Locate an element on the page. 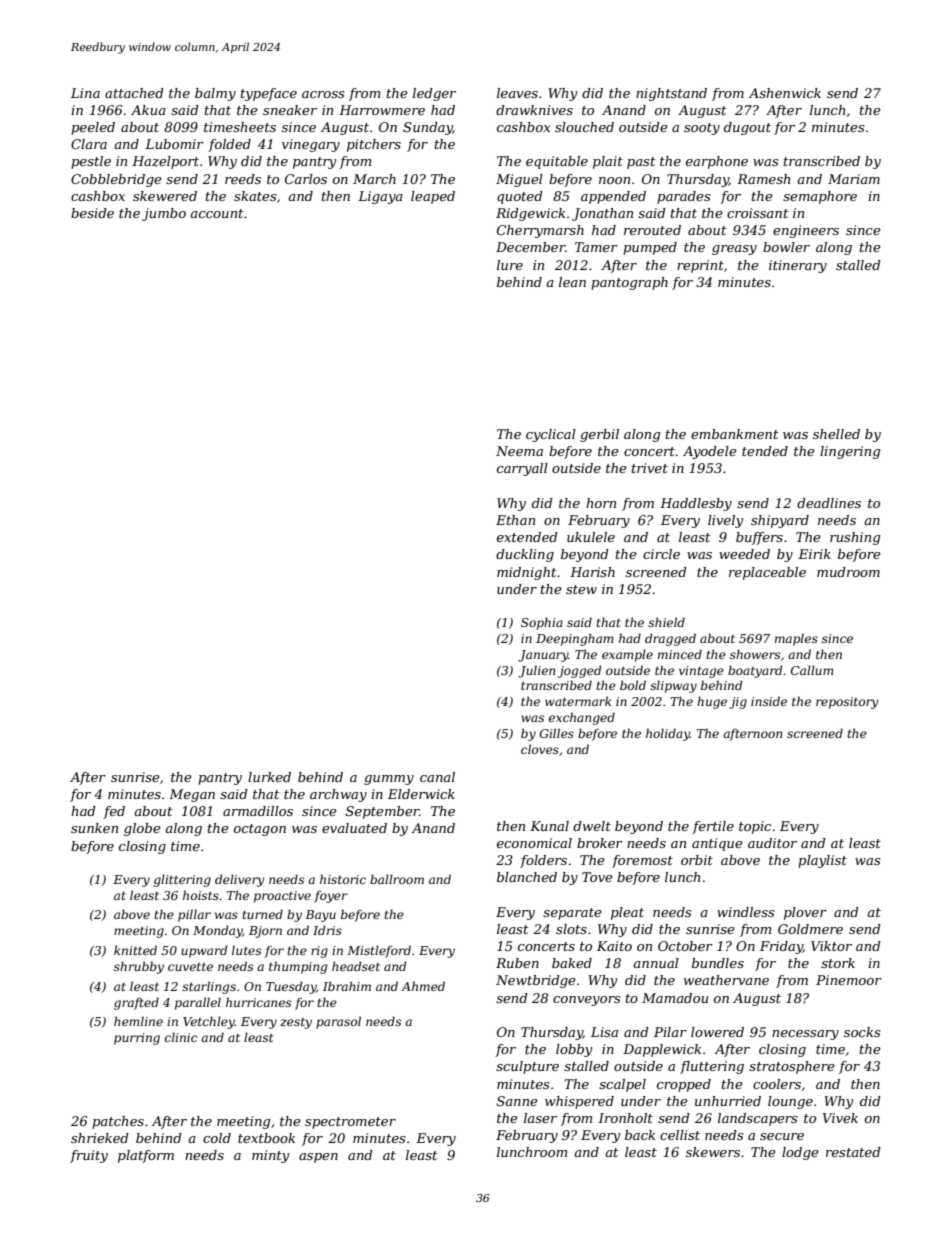 The width and height of the page is (952, 1233). Vetchley is located at coordinates (209, 1022).
